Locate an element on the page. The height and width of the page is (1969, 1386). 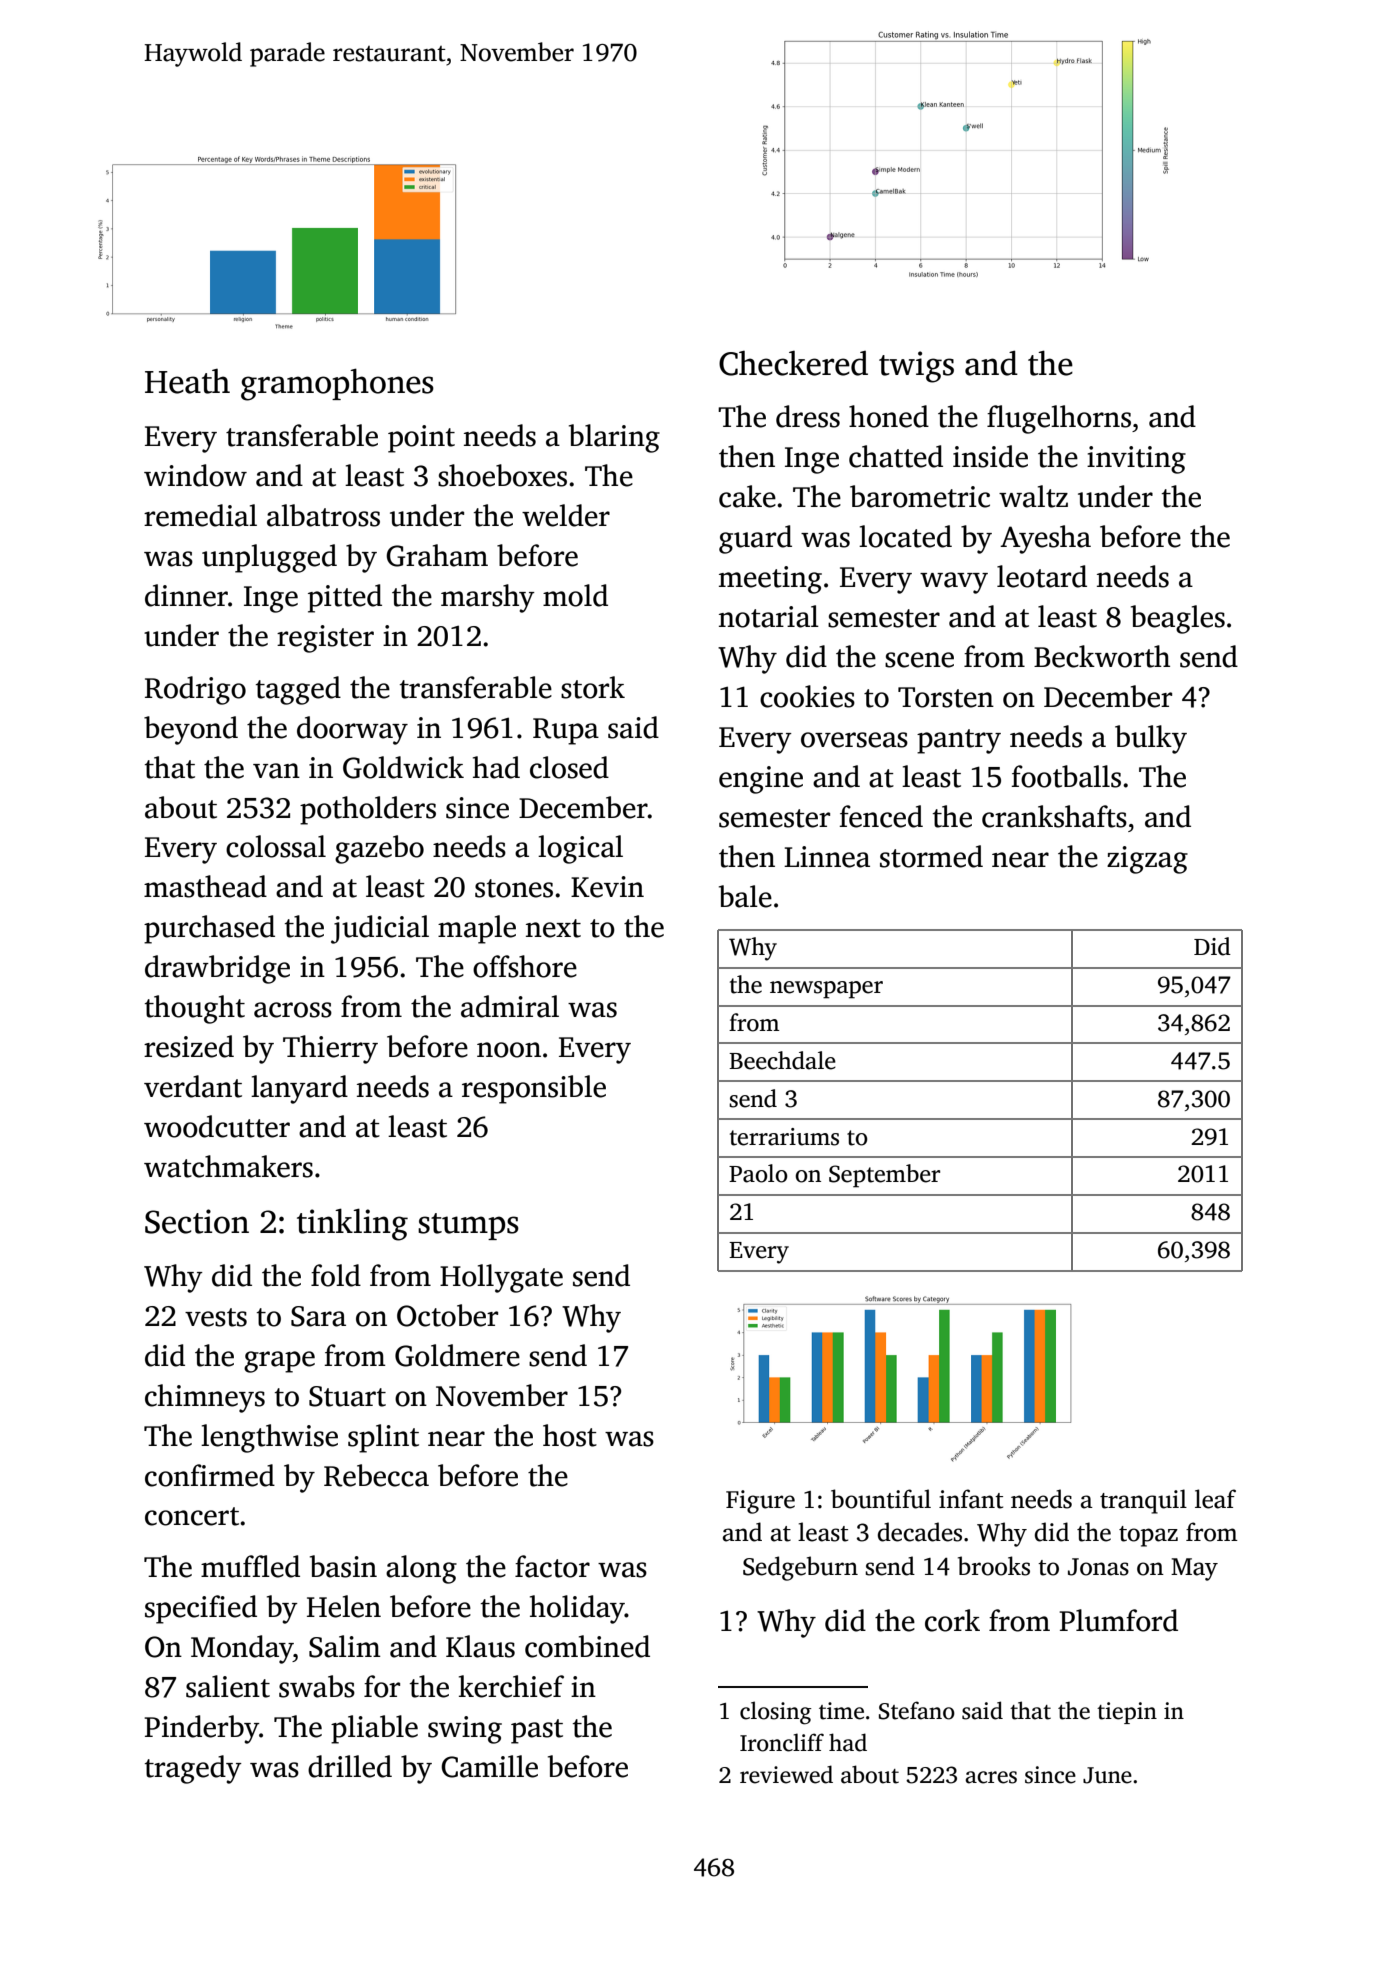
splint is located at coordinates (383, 1438).
